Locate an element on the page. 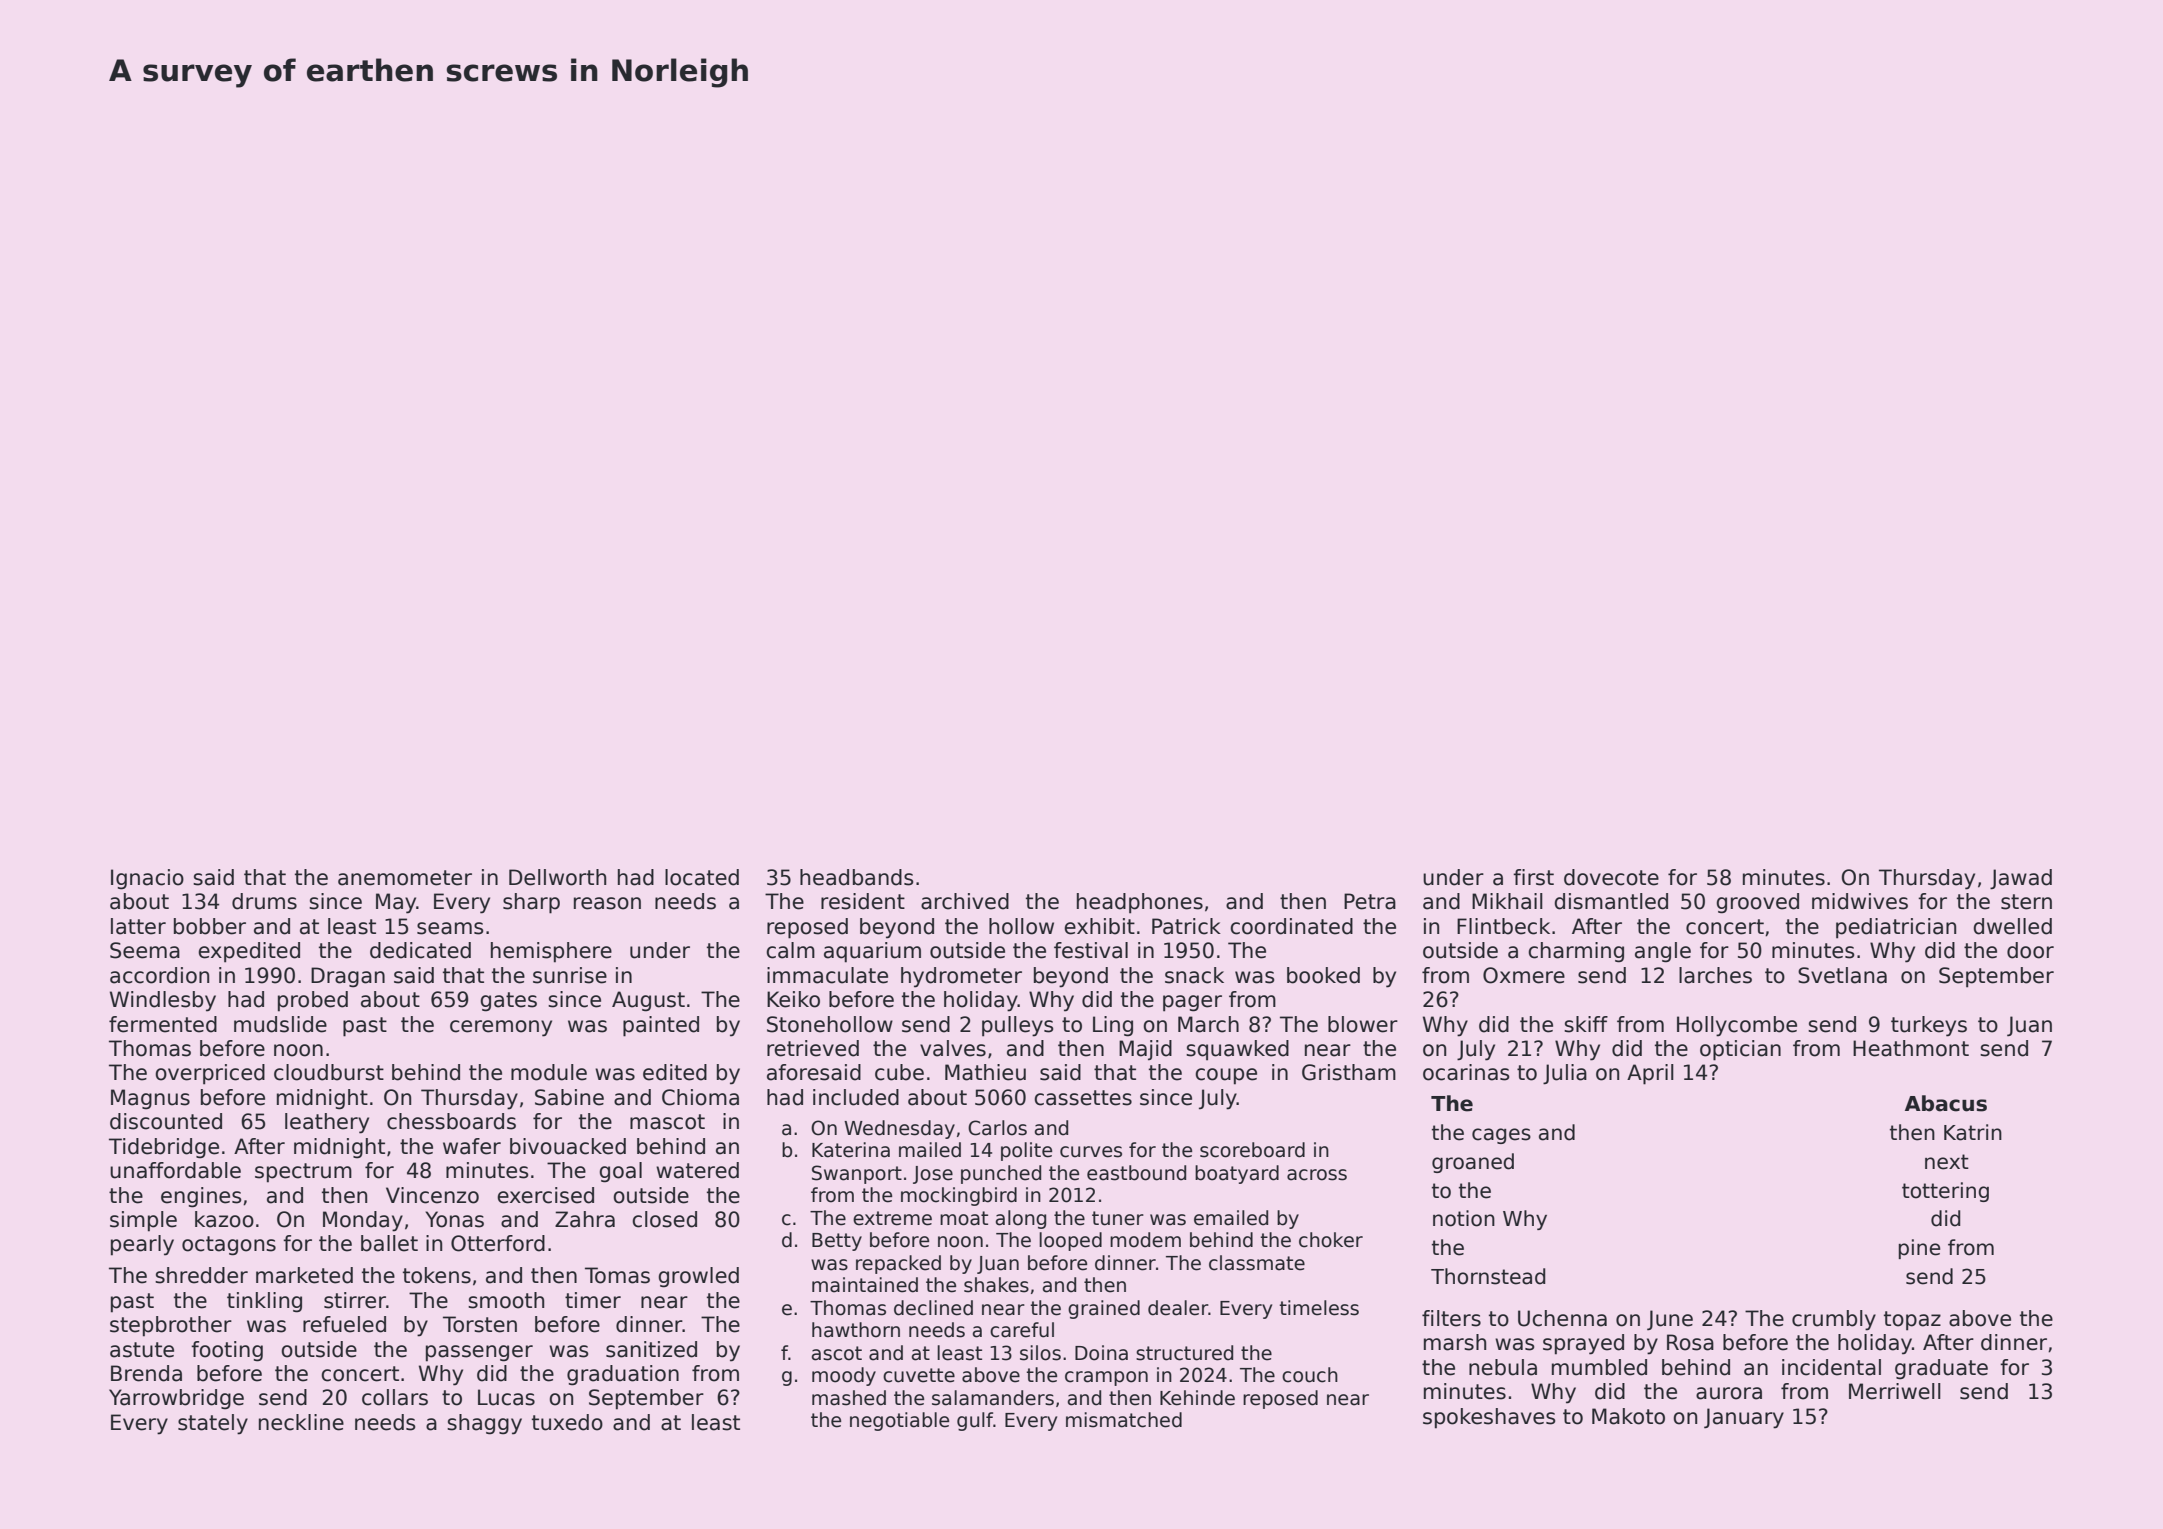  grooved is located at coordinates (1757, 903).
